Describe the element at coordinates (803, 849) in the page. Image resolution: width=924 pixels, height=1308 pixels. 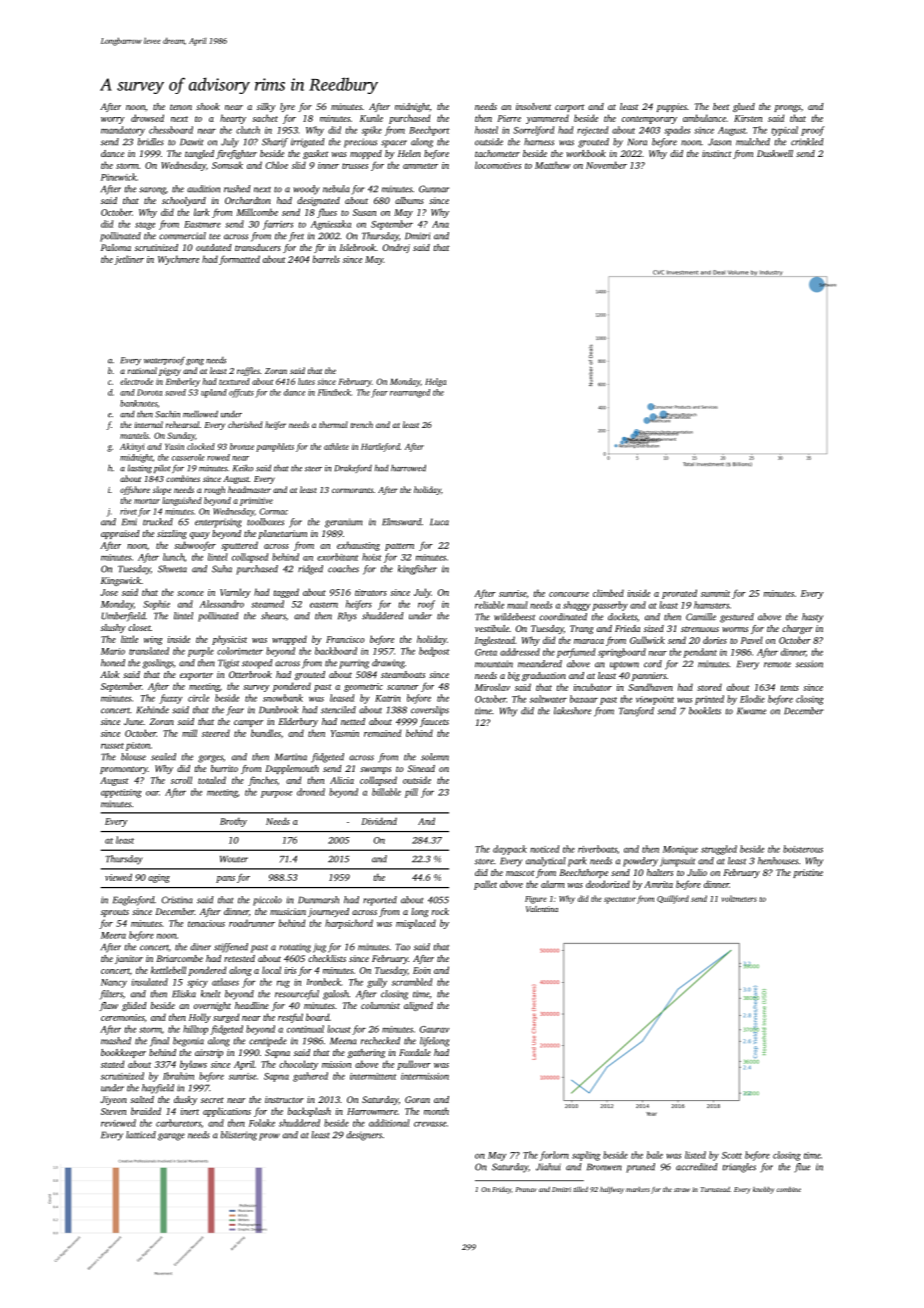
I see `boisterous` at that location.
